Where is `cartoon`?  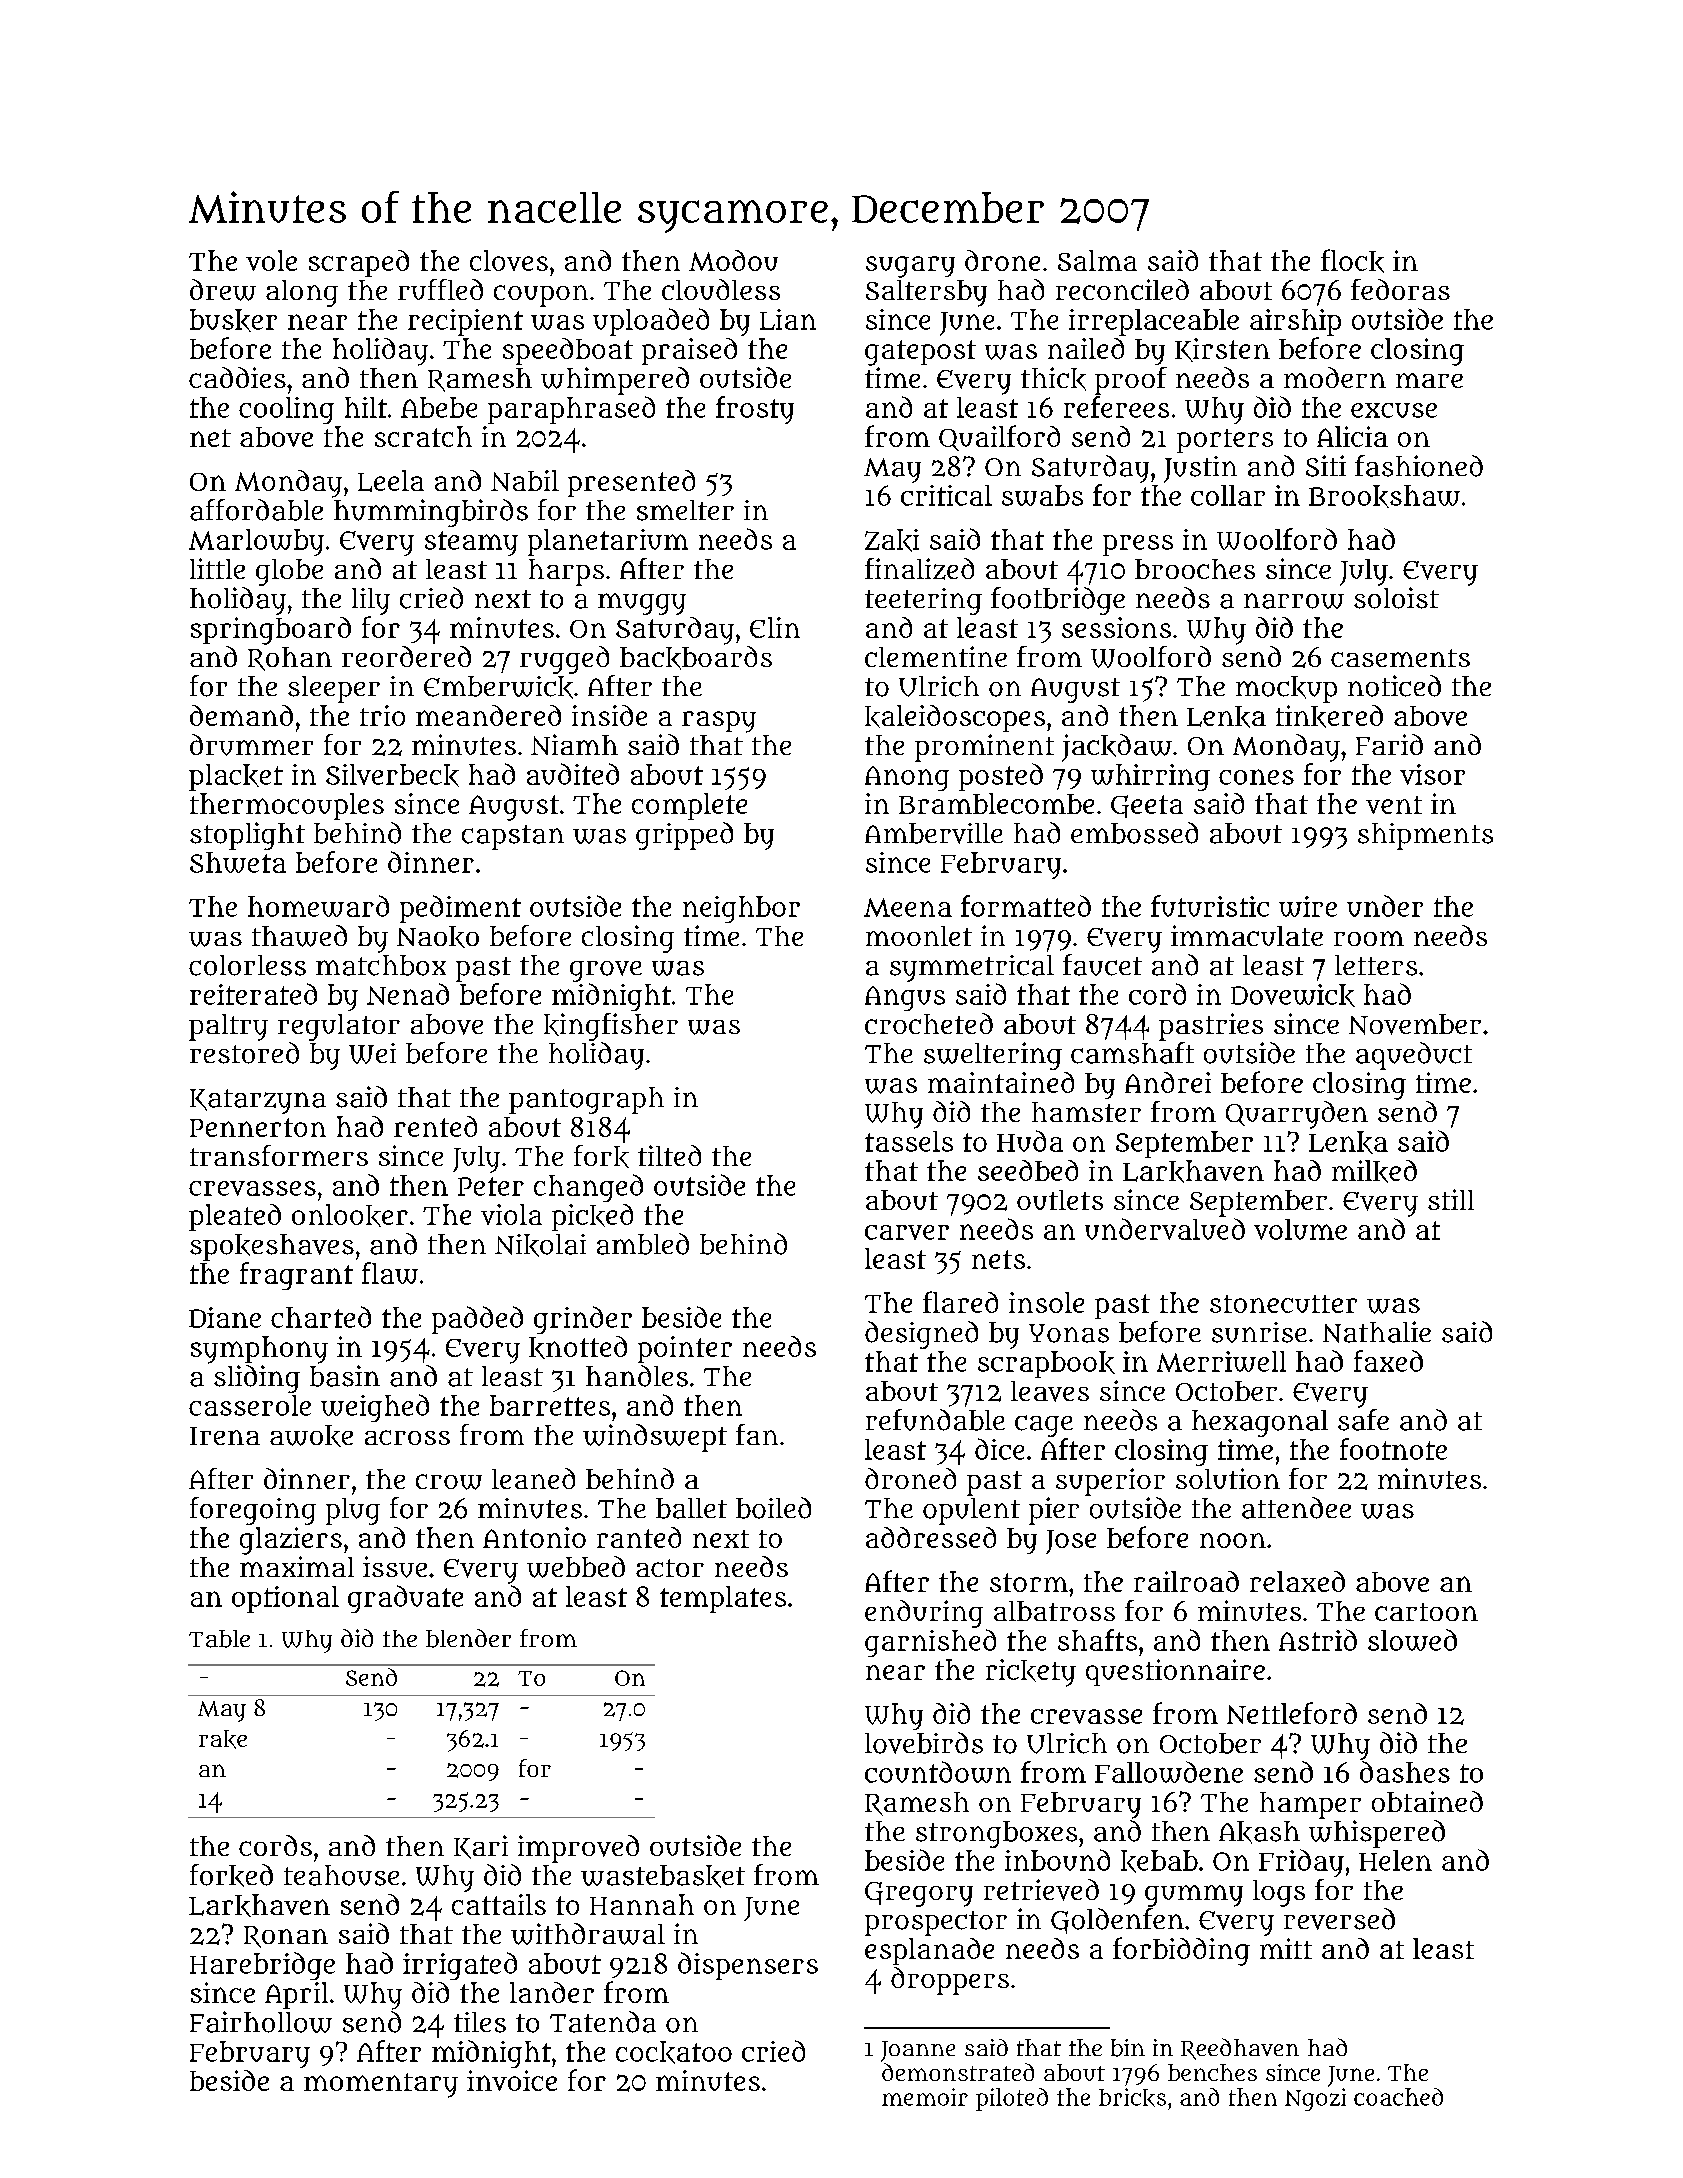
cartoon is located at coordinates (1426, 1612).
